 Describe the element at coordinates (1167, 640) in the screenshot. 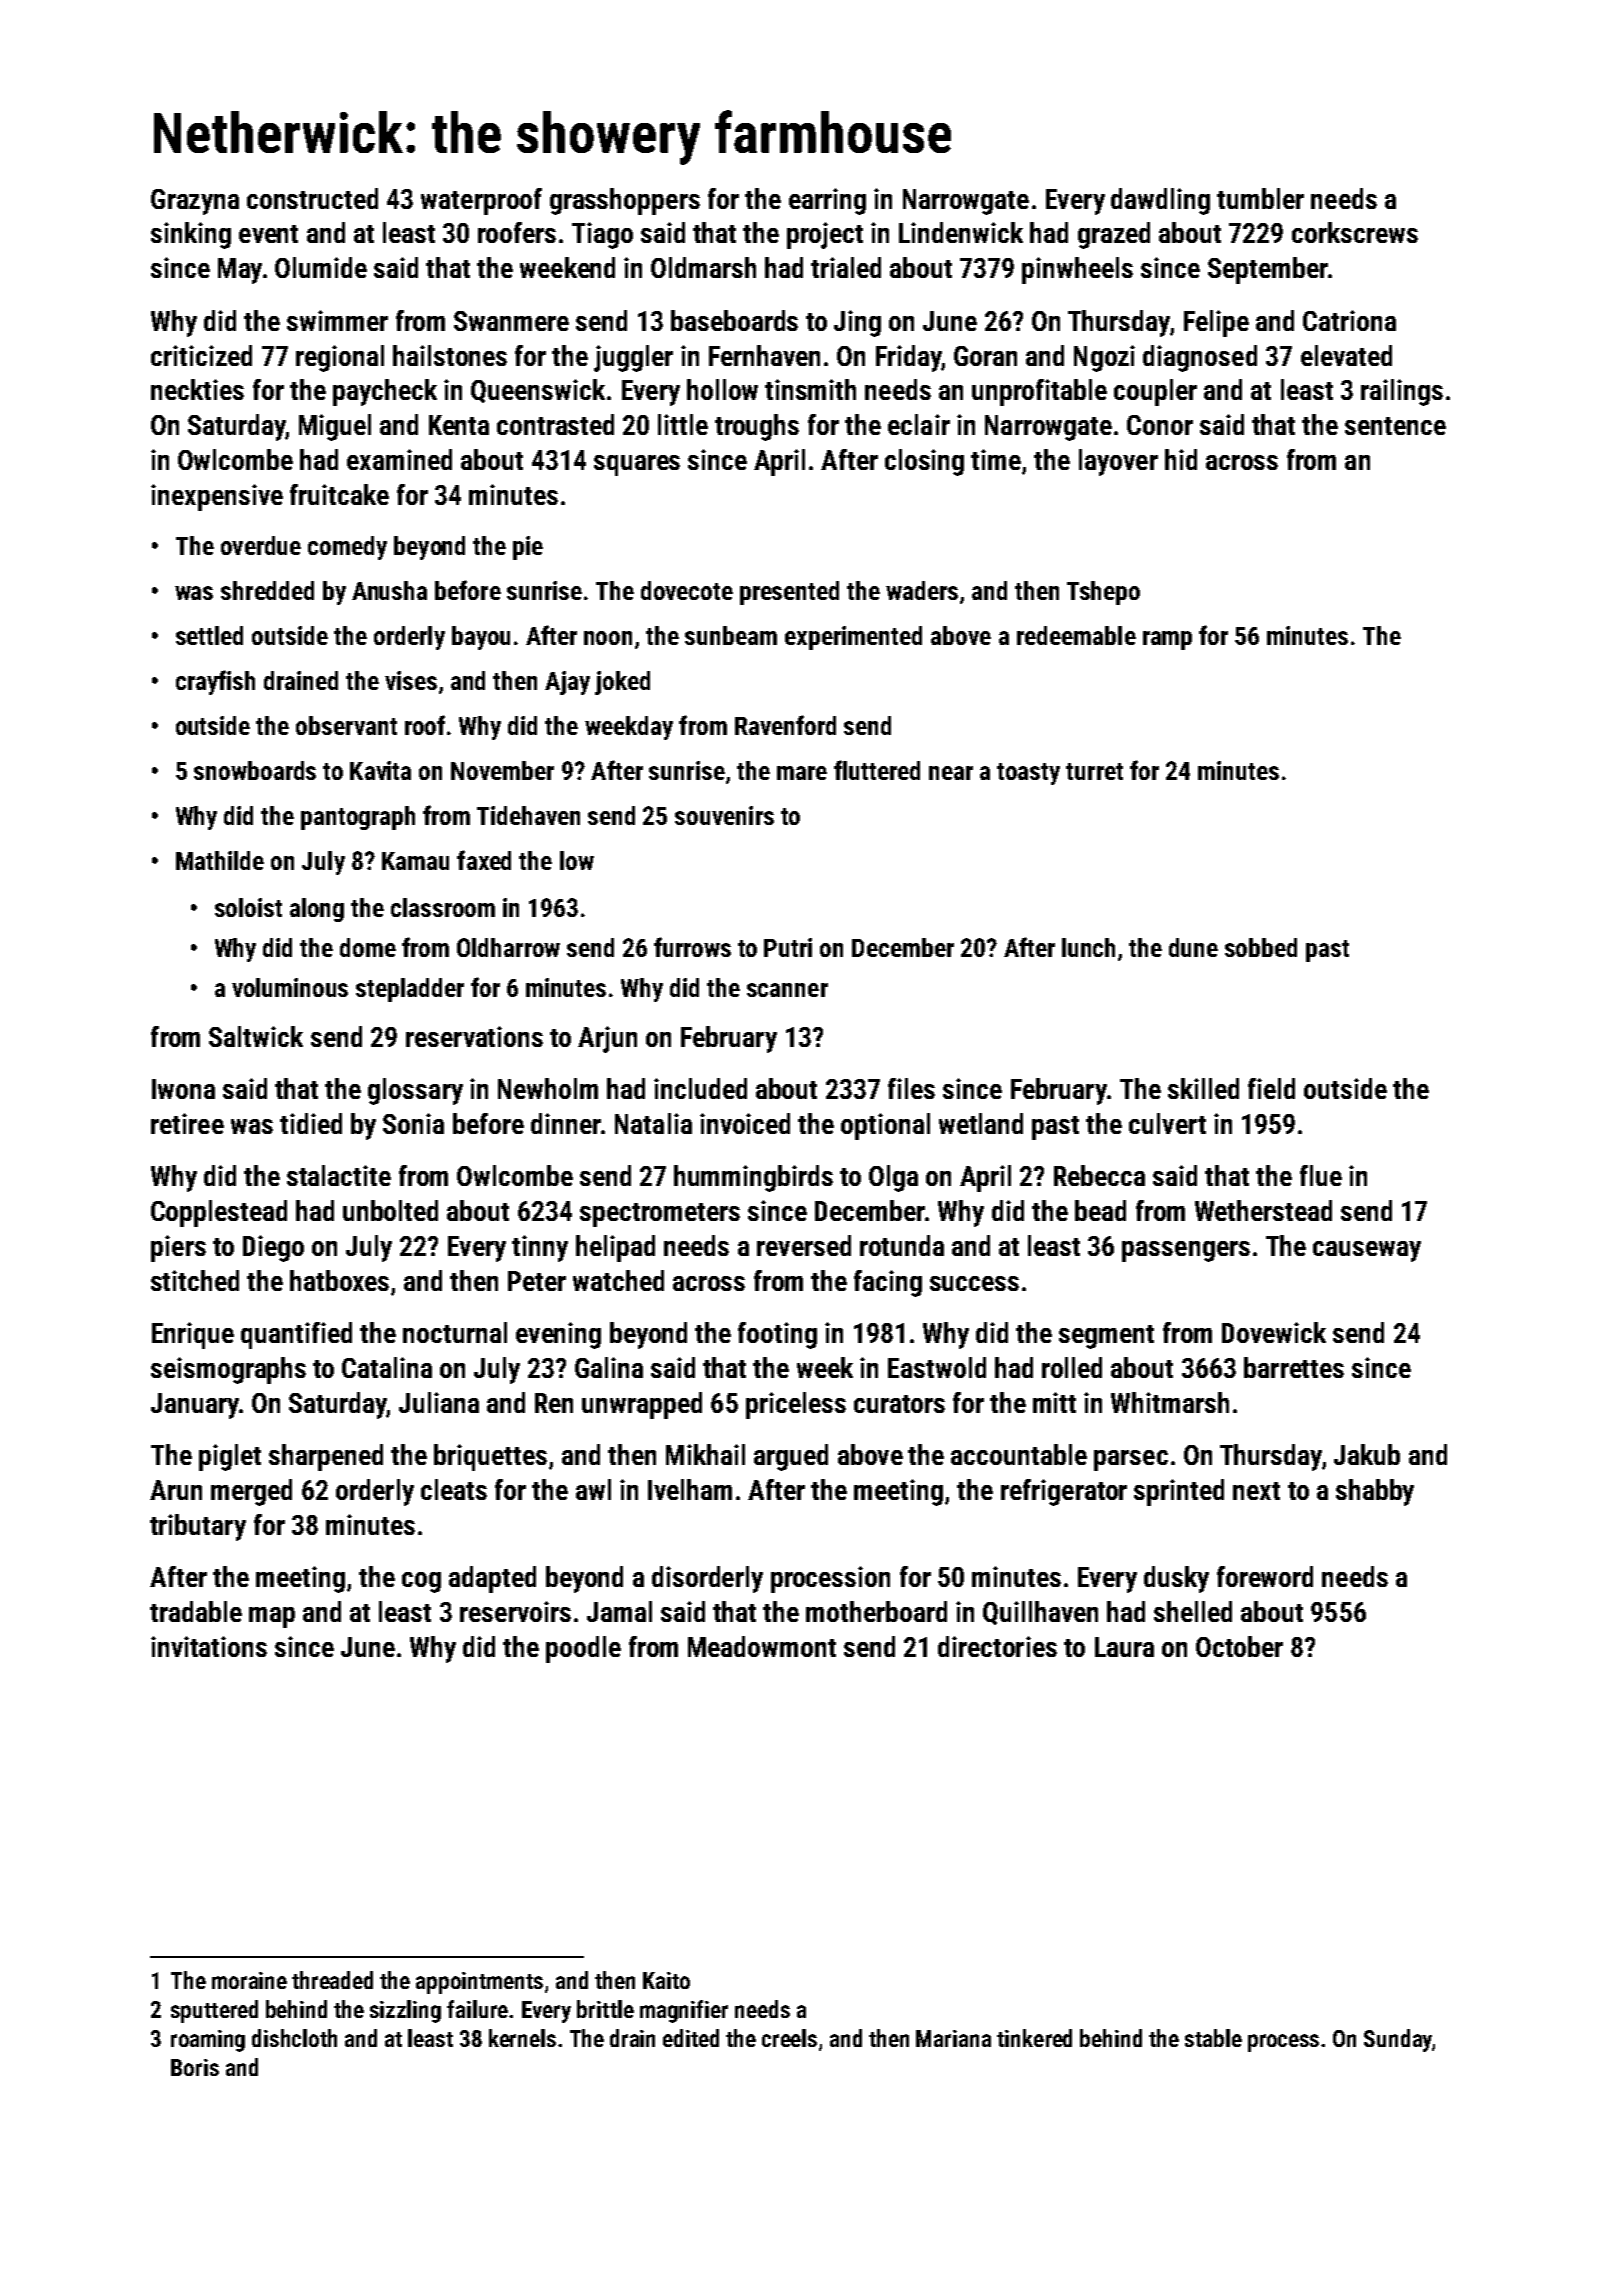

I see `ramp` at that location.
